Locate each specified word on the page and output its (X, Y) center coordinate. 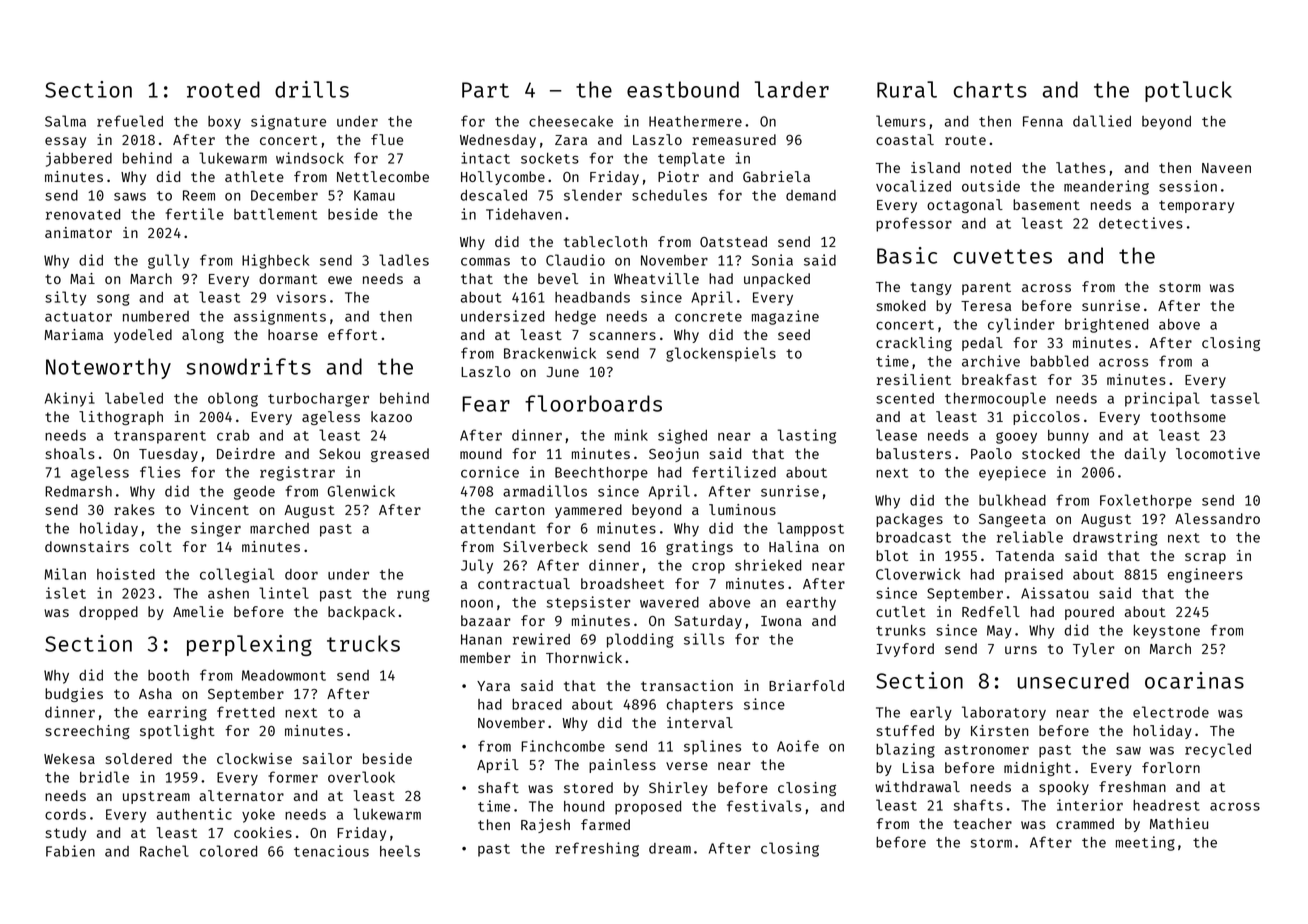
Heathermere (695, 121)
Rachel (164, 851)
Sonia (772, 260)
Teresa (986, 306)
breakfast (999, 379)
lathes (1081, 167)
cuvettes (1003, 256)
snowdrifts (249, 366)
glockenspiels (721, 354)
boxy (224, 123)
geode (254, 493)
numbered (156, 316)
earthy (811, 604)
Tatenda (1025, 555)
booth (168, 675)
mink (631, 435)
